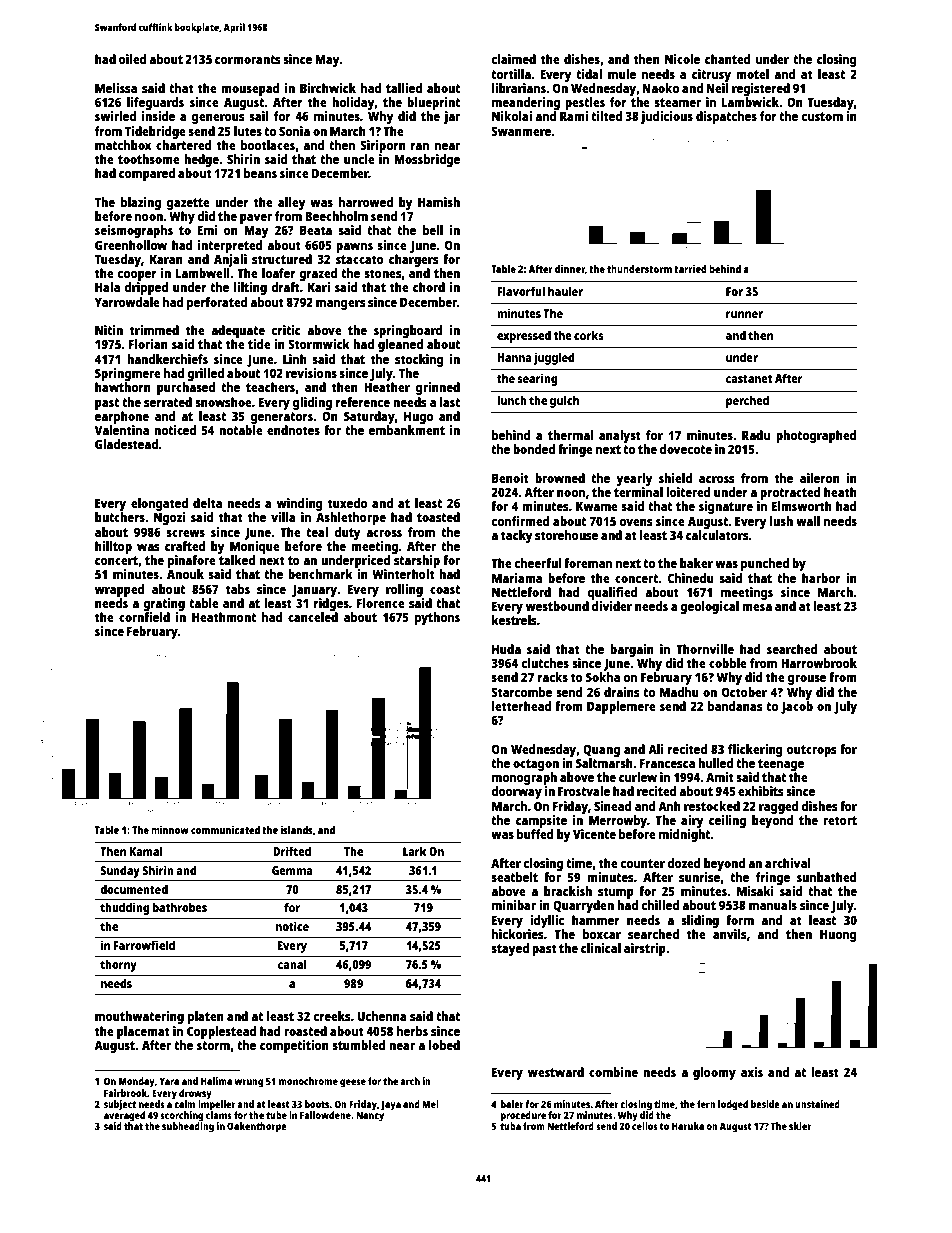 The height and width of the screenshot is (1233, 952). Describe the element at coordinates (749, 379) in the screenshot. I see `castanet` at that location.
